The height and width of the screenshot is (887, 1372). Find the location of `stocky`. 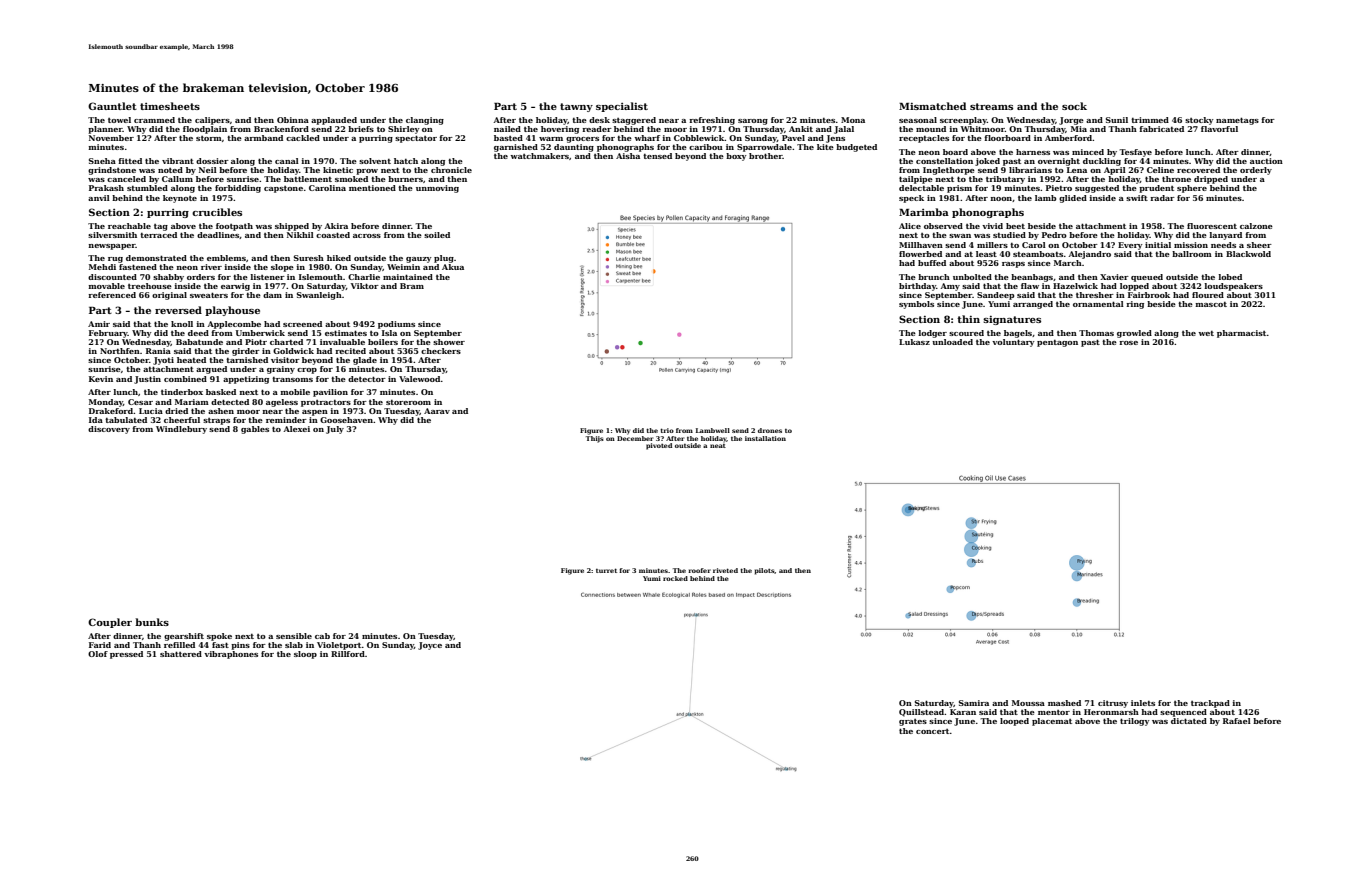

stocky is located at coordinates (1199, 121).
